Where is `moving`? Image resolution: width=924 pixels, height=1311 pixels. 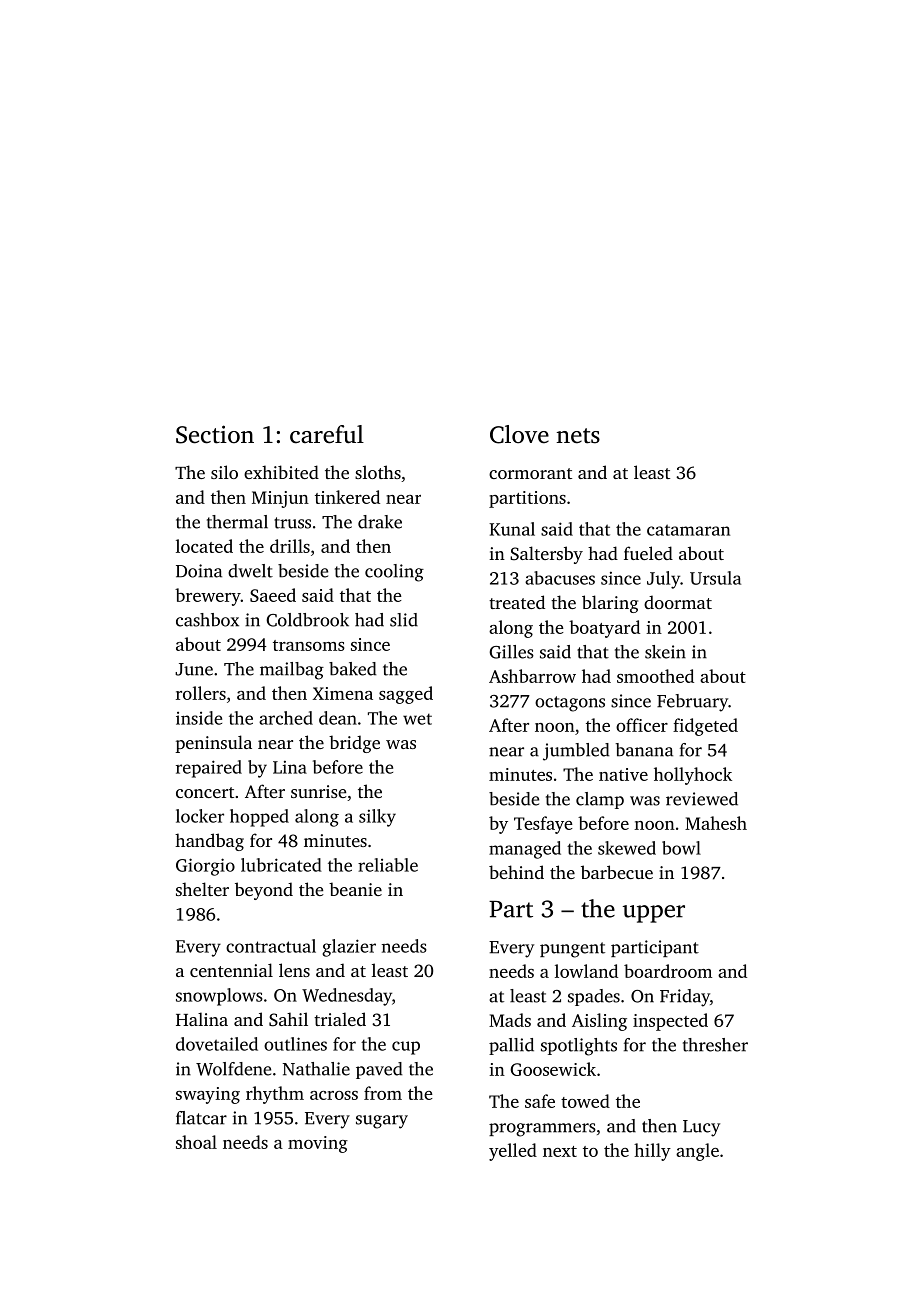
moving is located at coordinates (318, 1144).
